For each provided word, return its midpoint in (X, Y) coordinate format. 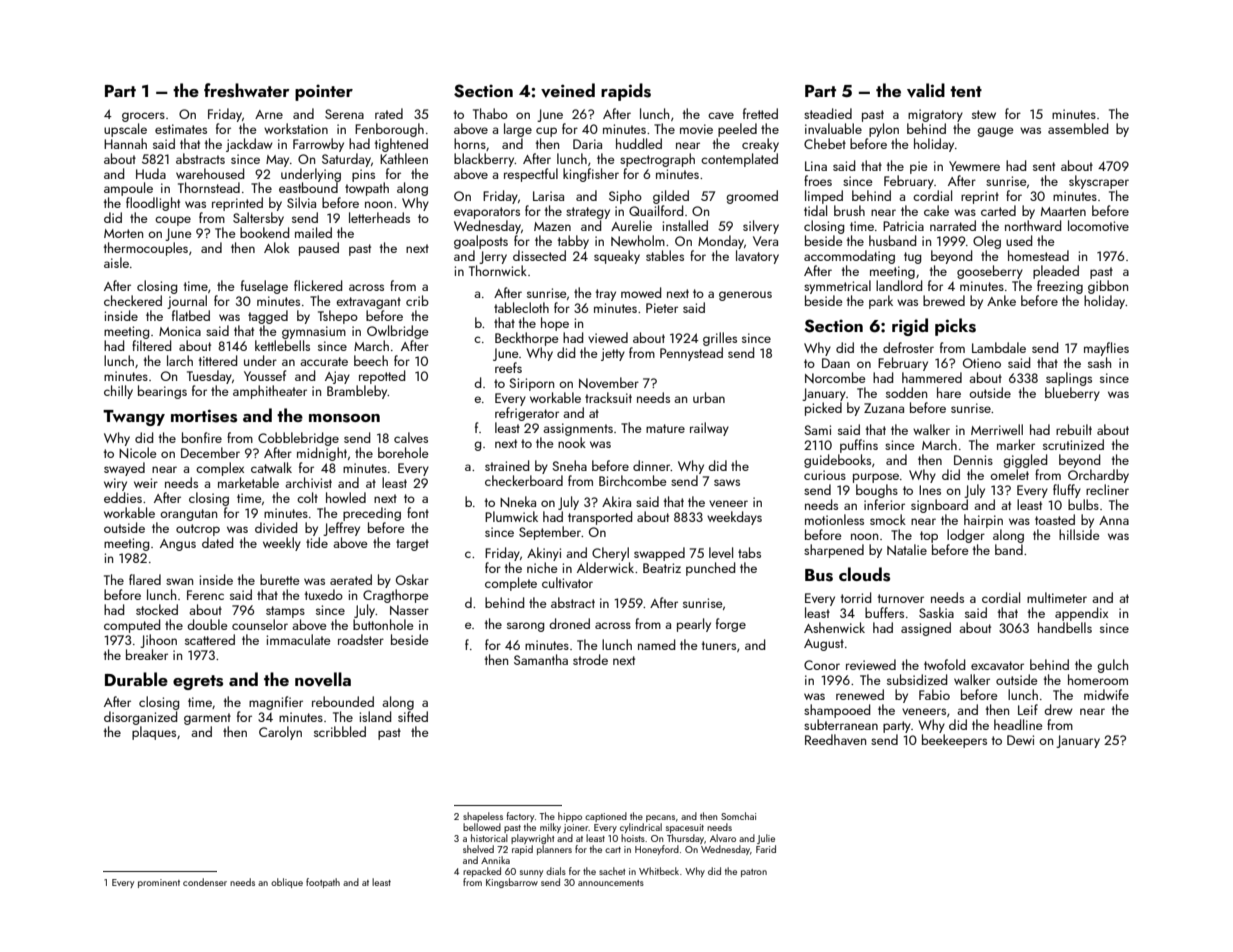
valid (926, 90)
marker (1016, 444)
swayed (124, 469)
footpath (323, 883)
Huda (151, 173)
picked (823, 409)
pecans (660, 818)
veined (568, 90)
